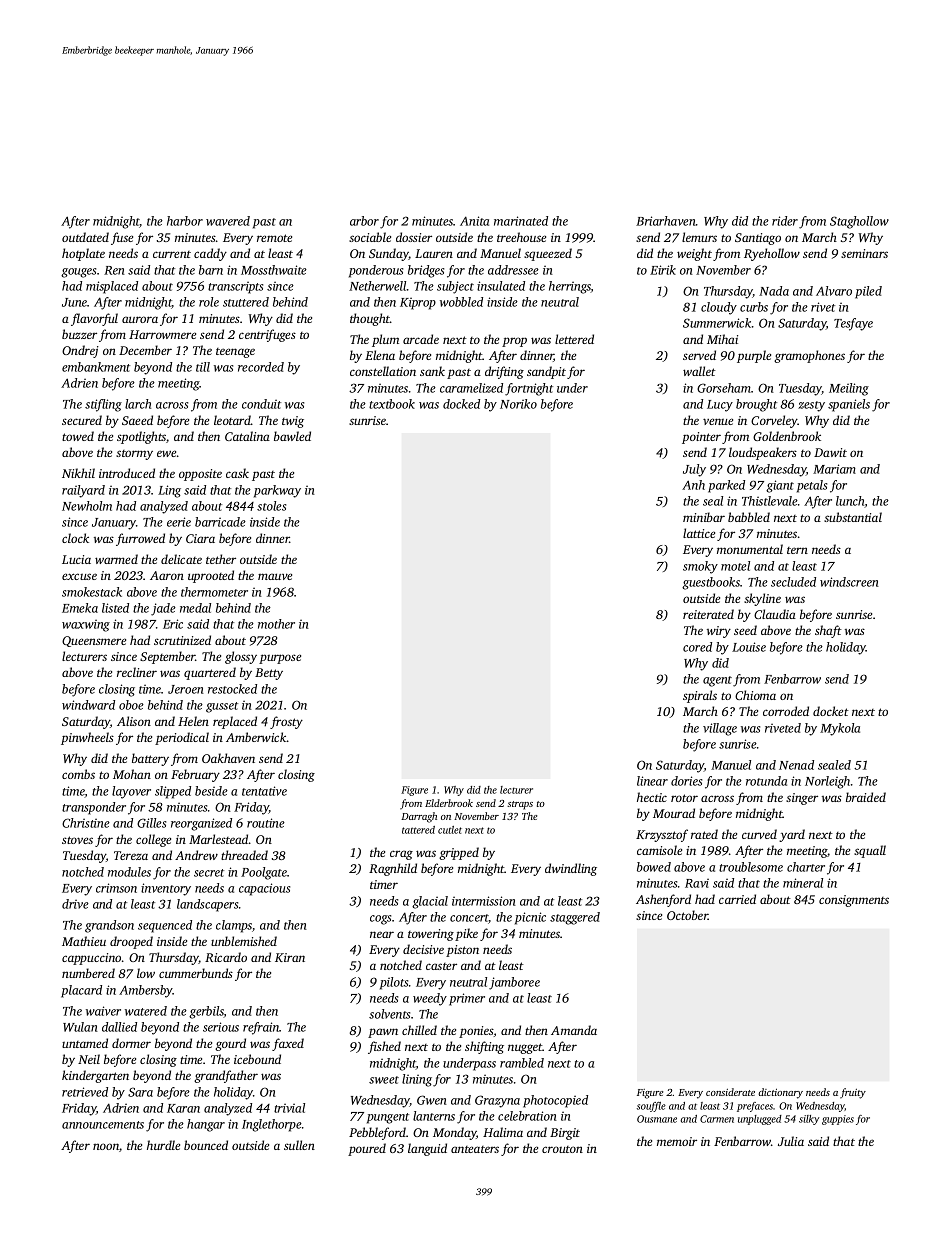 This page has width=952, height=1233. I want to click on gerbils, so click(206, 1012).
